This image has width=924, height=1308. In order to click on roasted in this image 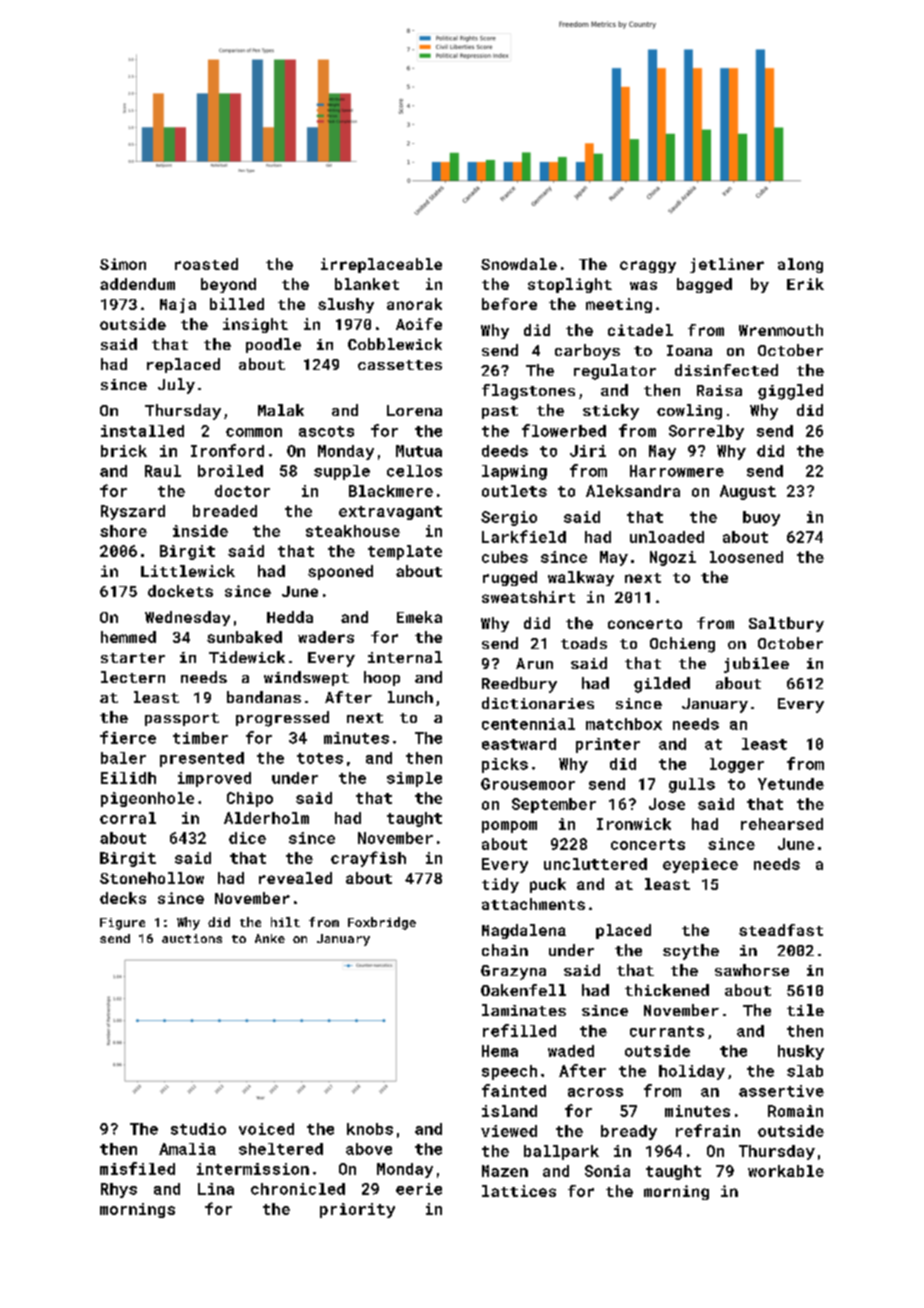, I will do `click(206, 264)`.
